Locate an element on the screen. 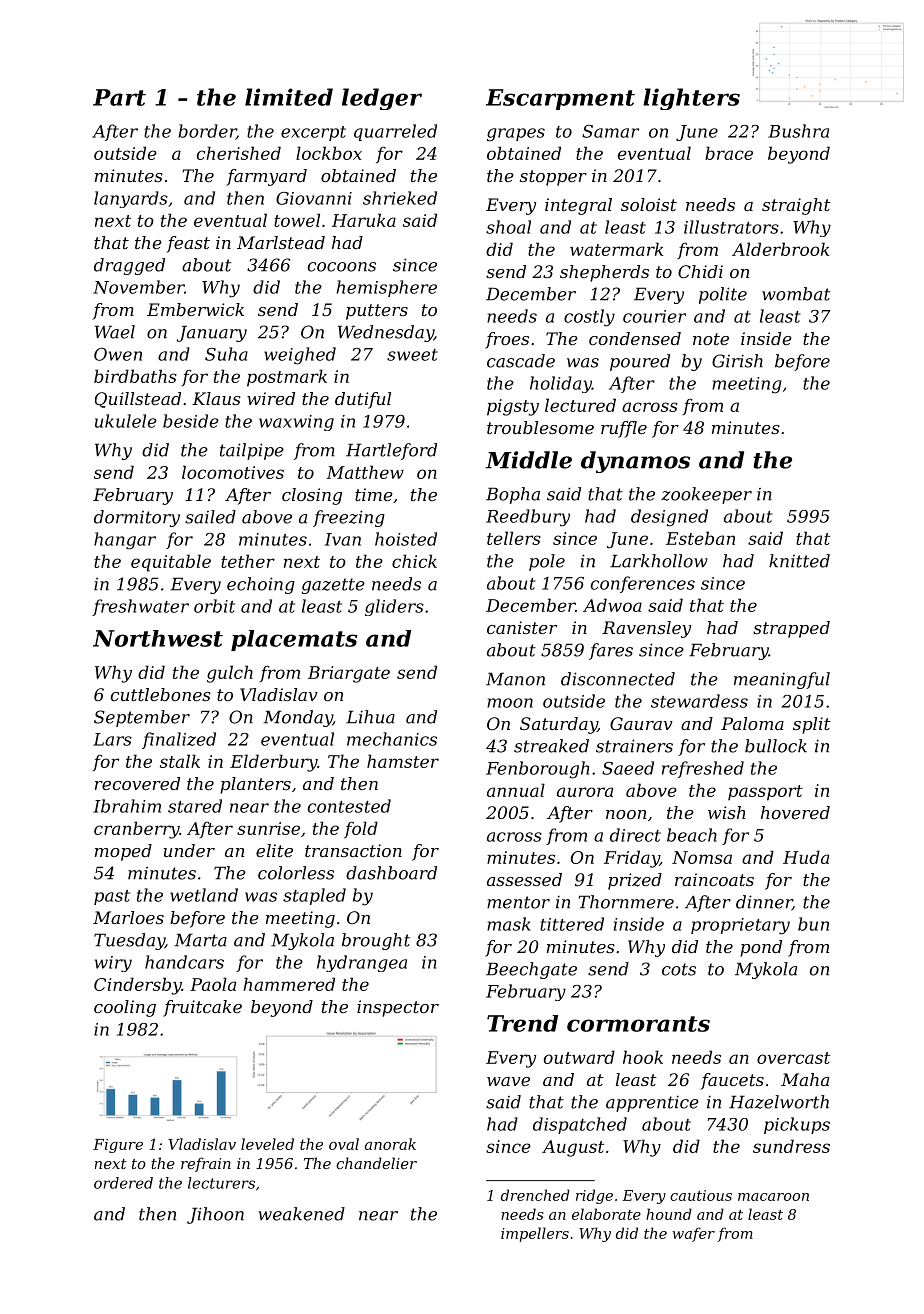 This screenshot has height=1314, width=924. hamster is located at coordinates (403, 761).
